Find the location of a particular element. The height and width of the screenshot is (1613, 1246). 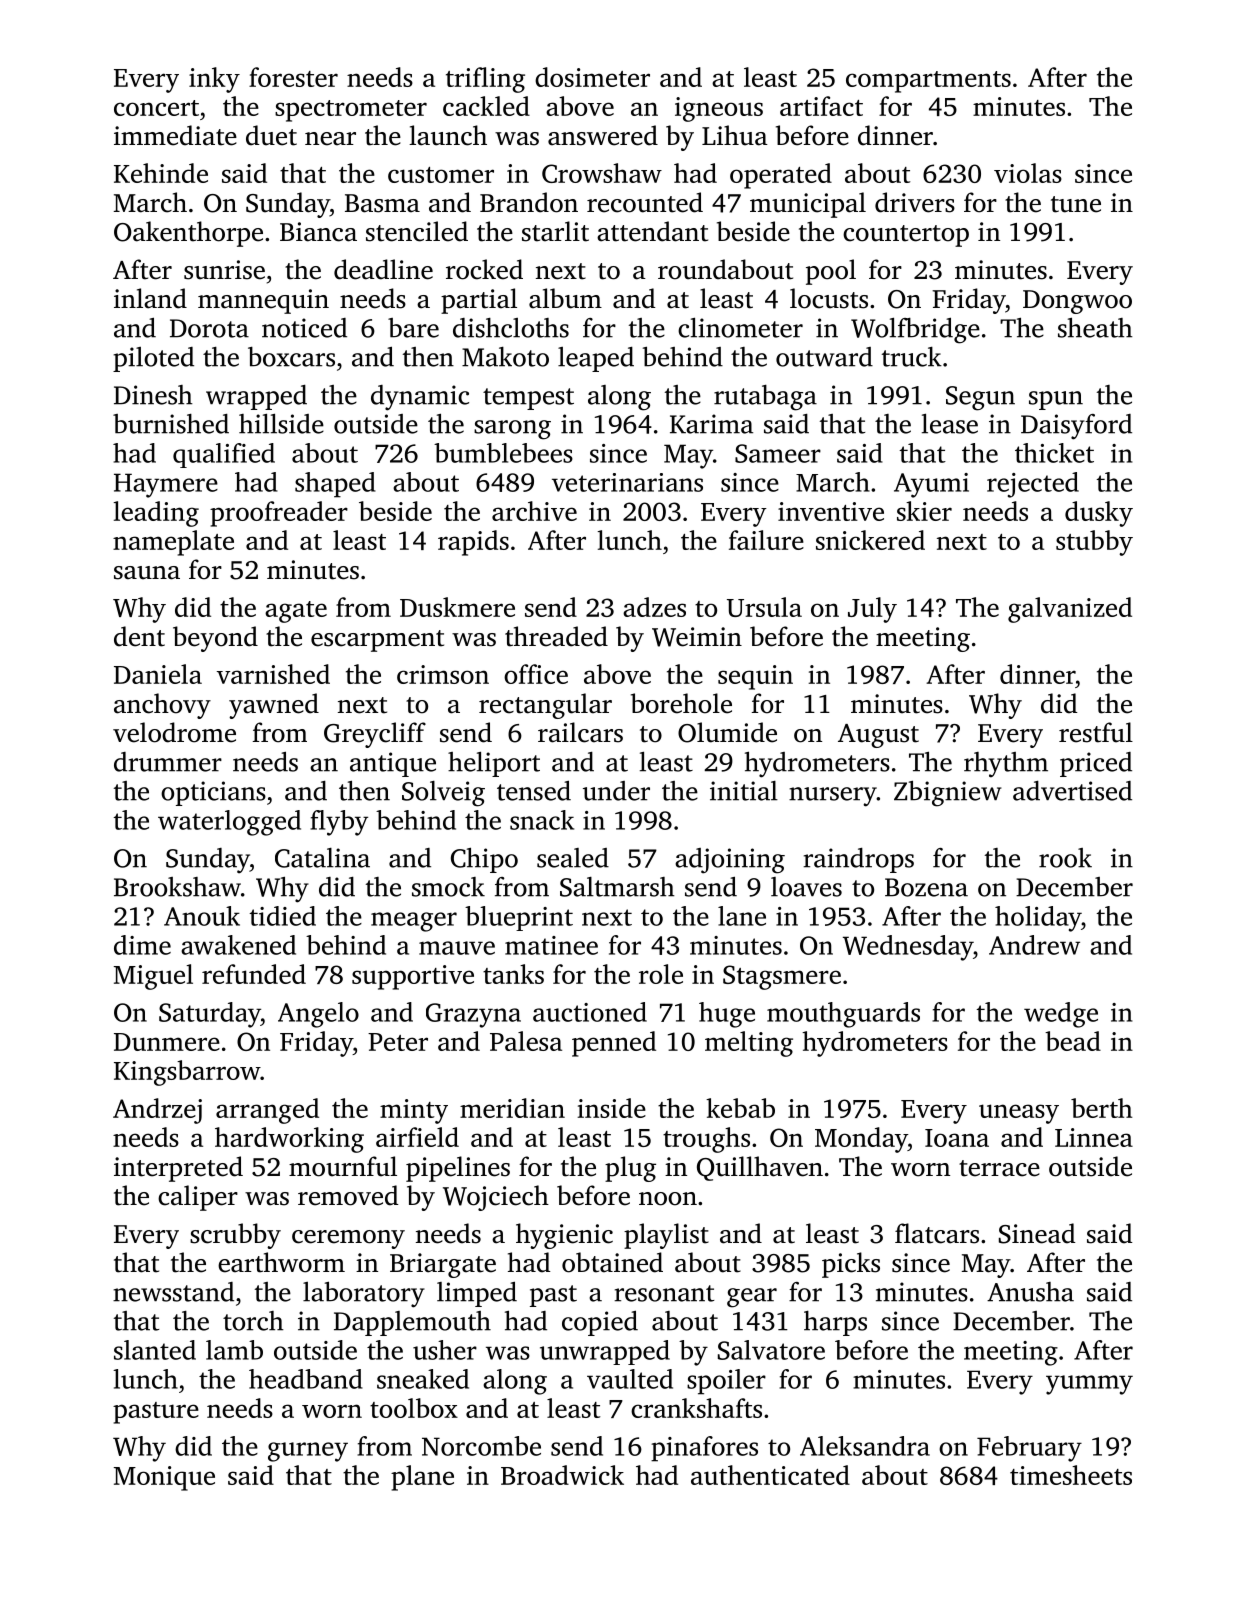

meridian is located at coordinates (512, 1108).
